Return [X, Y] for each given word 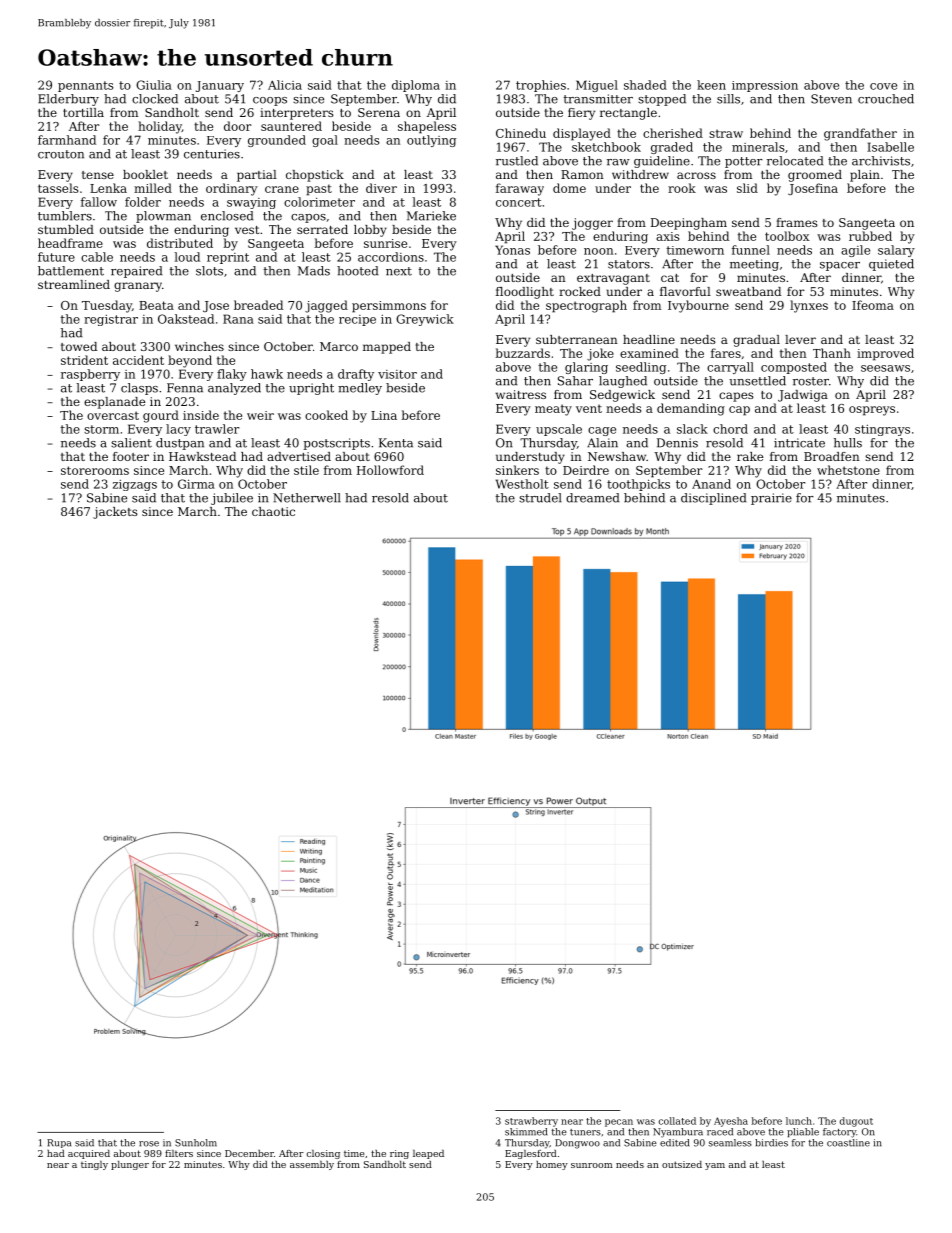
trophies [541, 86]
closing [323, 1154]
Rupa [59, 1143]
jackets [115, 513]
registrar [111, 320]
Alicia [285, 85]
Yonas [512, 250]
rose [149, 1144]
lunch [799, 1121]
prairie [771, 499]
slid [747, 188]
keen [711, 85]
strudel [540, 498]
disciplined [713, 499]
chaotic [273, 511]
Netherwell [307, 498]
